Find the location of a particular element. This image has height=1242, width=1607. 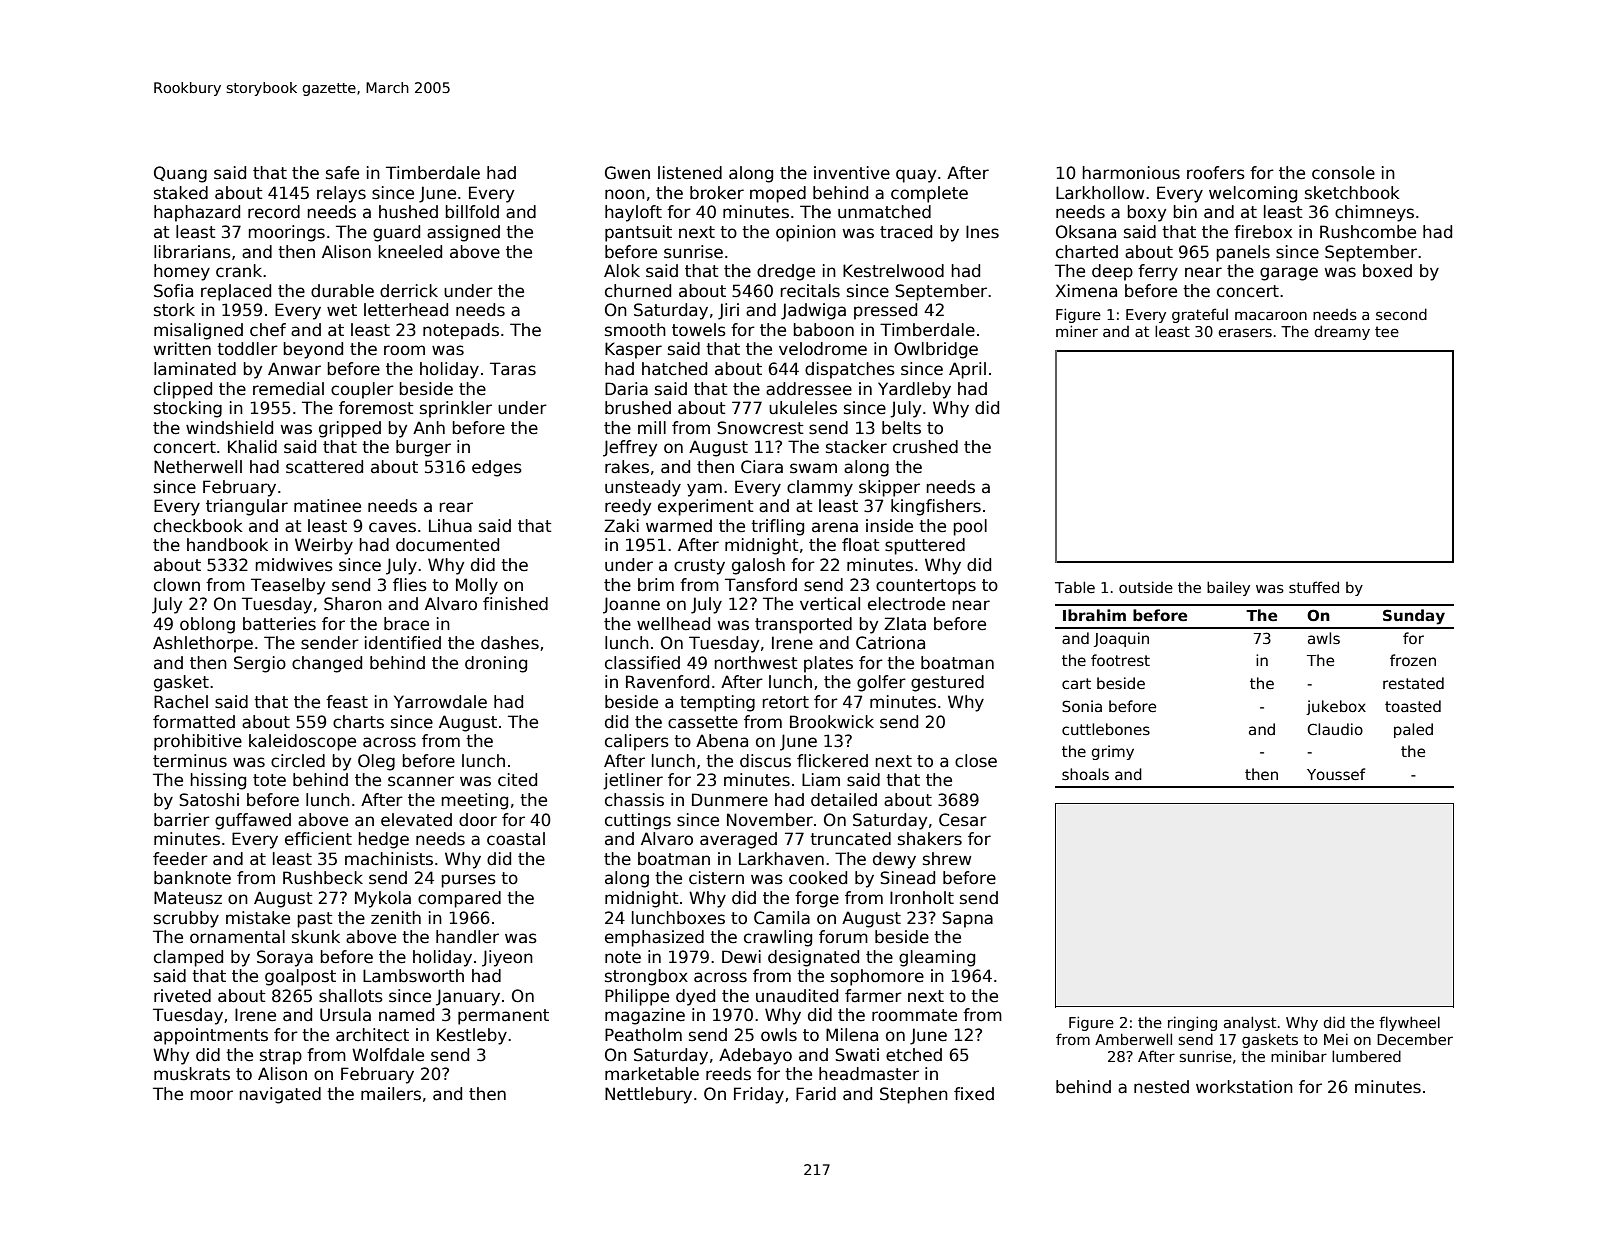

countertops is located at coordinates (926, 587).
